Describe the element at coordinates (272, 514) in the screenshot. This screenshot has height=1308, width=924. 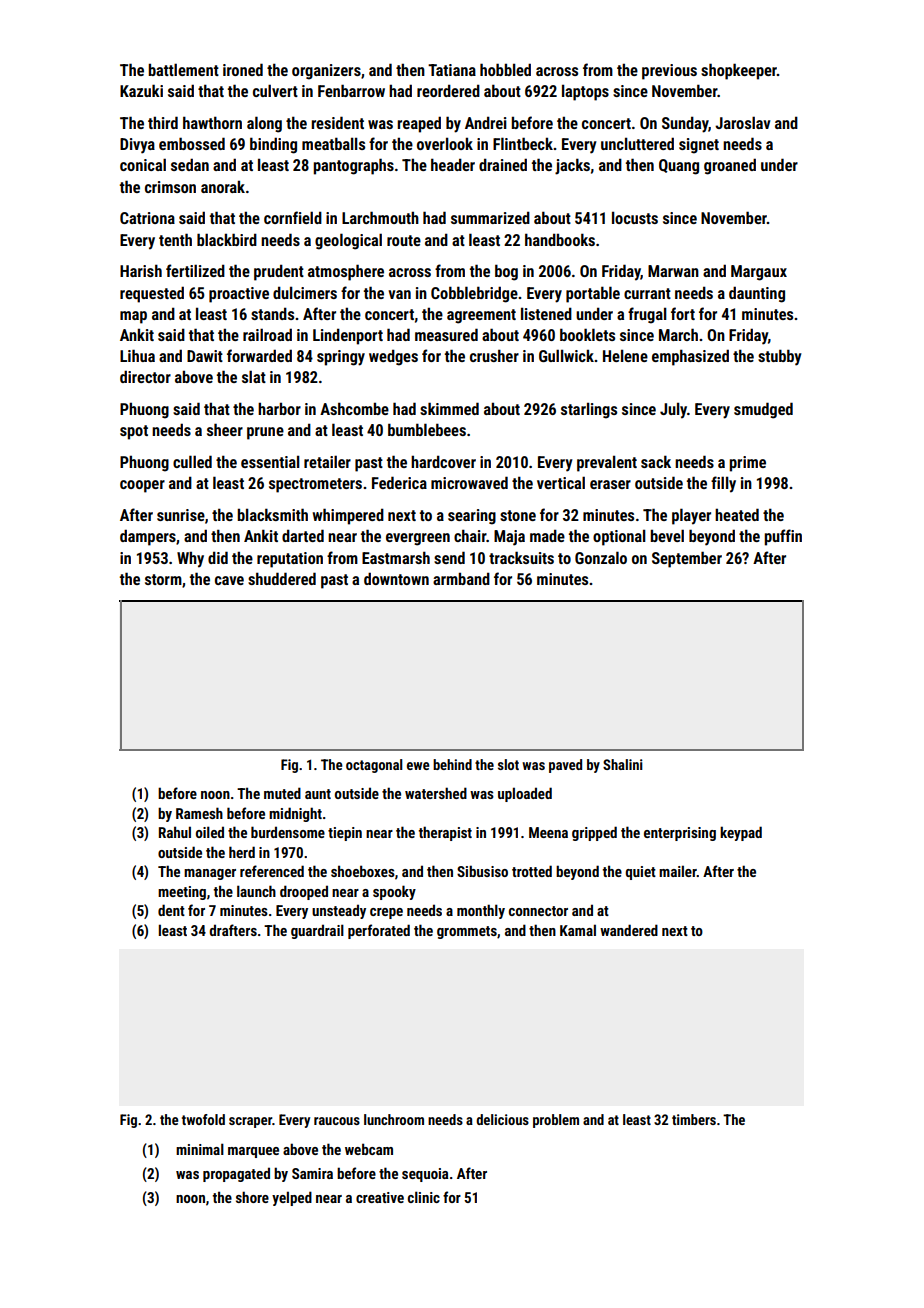
I see `blacksmith` at that location.
